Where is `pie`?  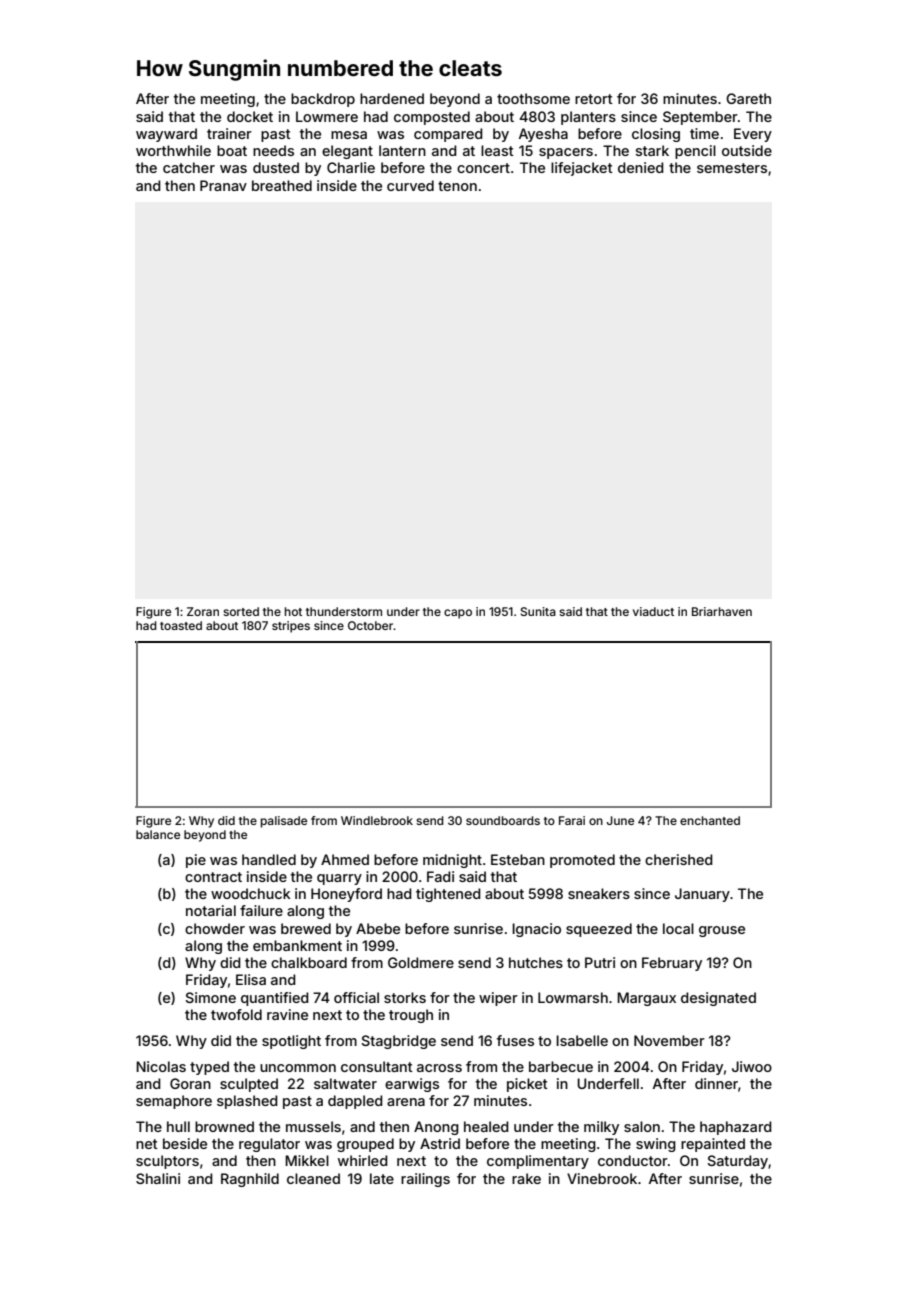
pie is located at coordinates (196, 861).
